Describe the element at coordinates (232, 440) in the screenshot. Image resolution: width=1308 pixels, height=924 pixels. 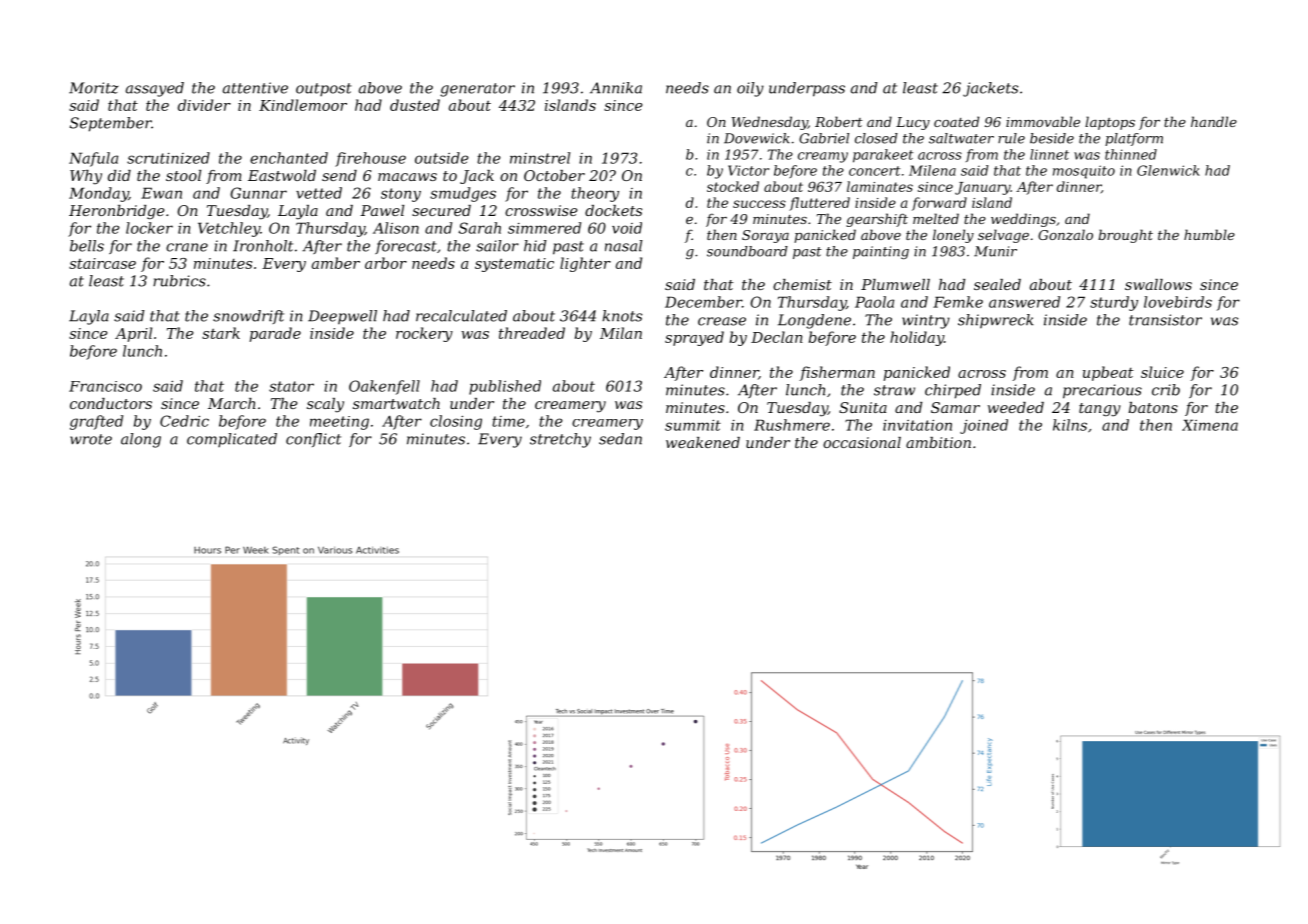
I see `complicated` at that location.
